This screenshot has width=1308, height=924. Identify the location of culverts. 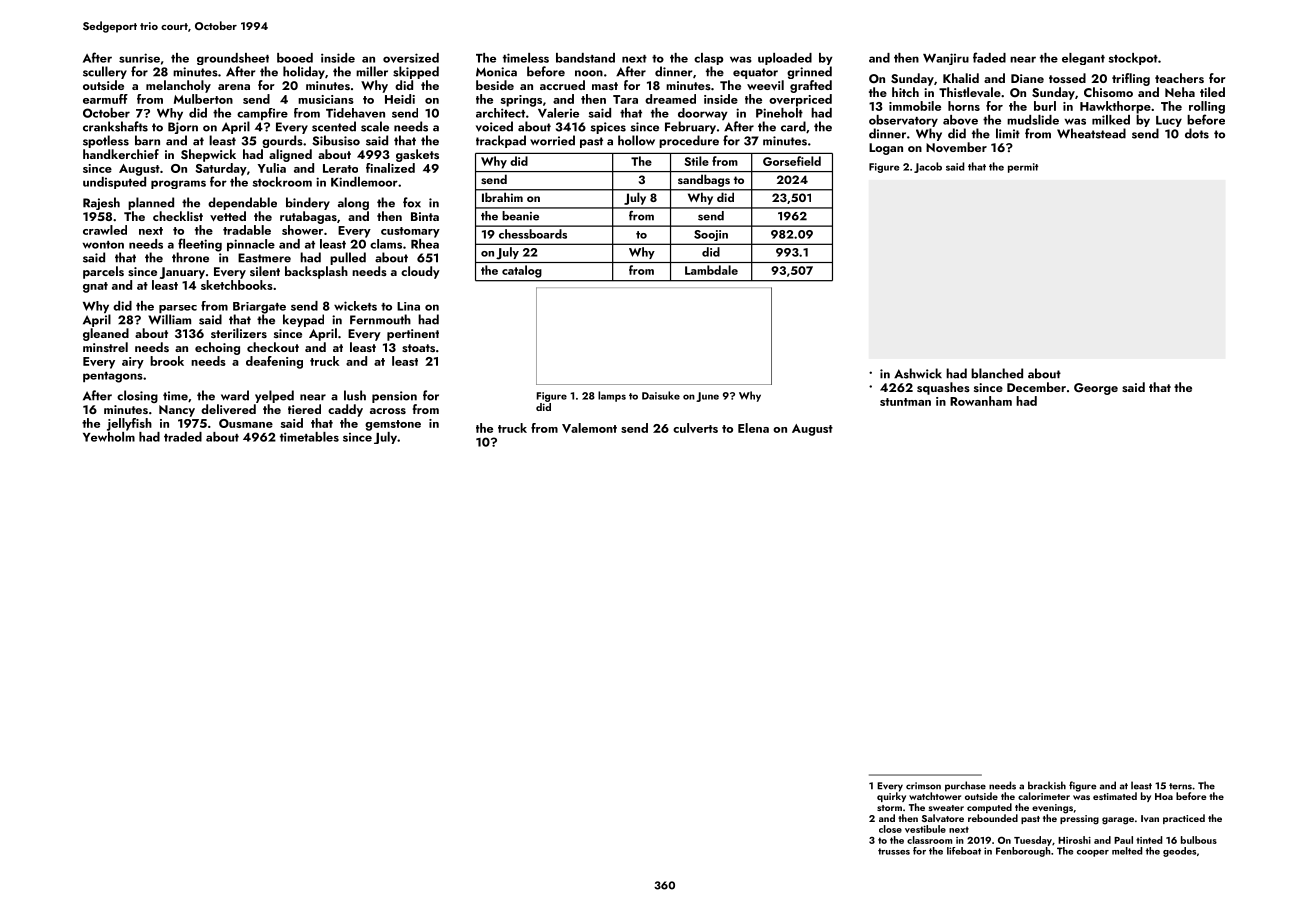
(695, 428).
